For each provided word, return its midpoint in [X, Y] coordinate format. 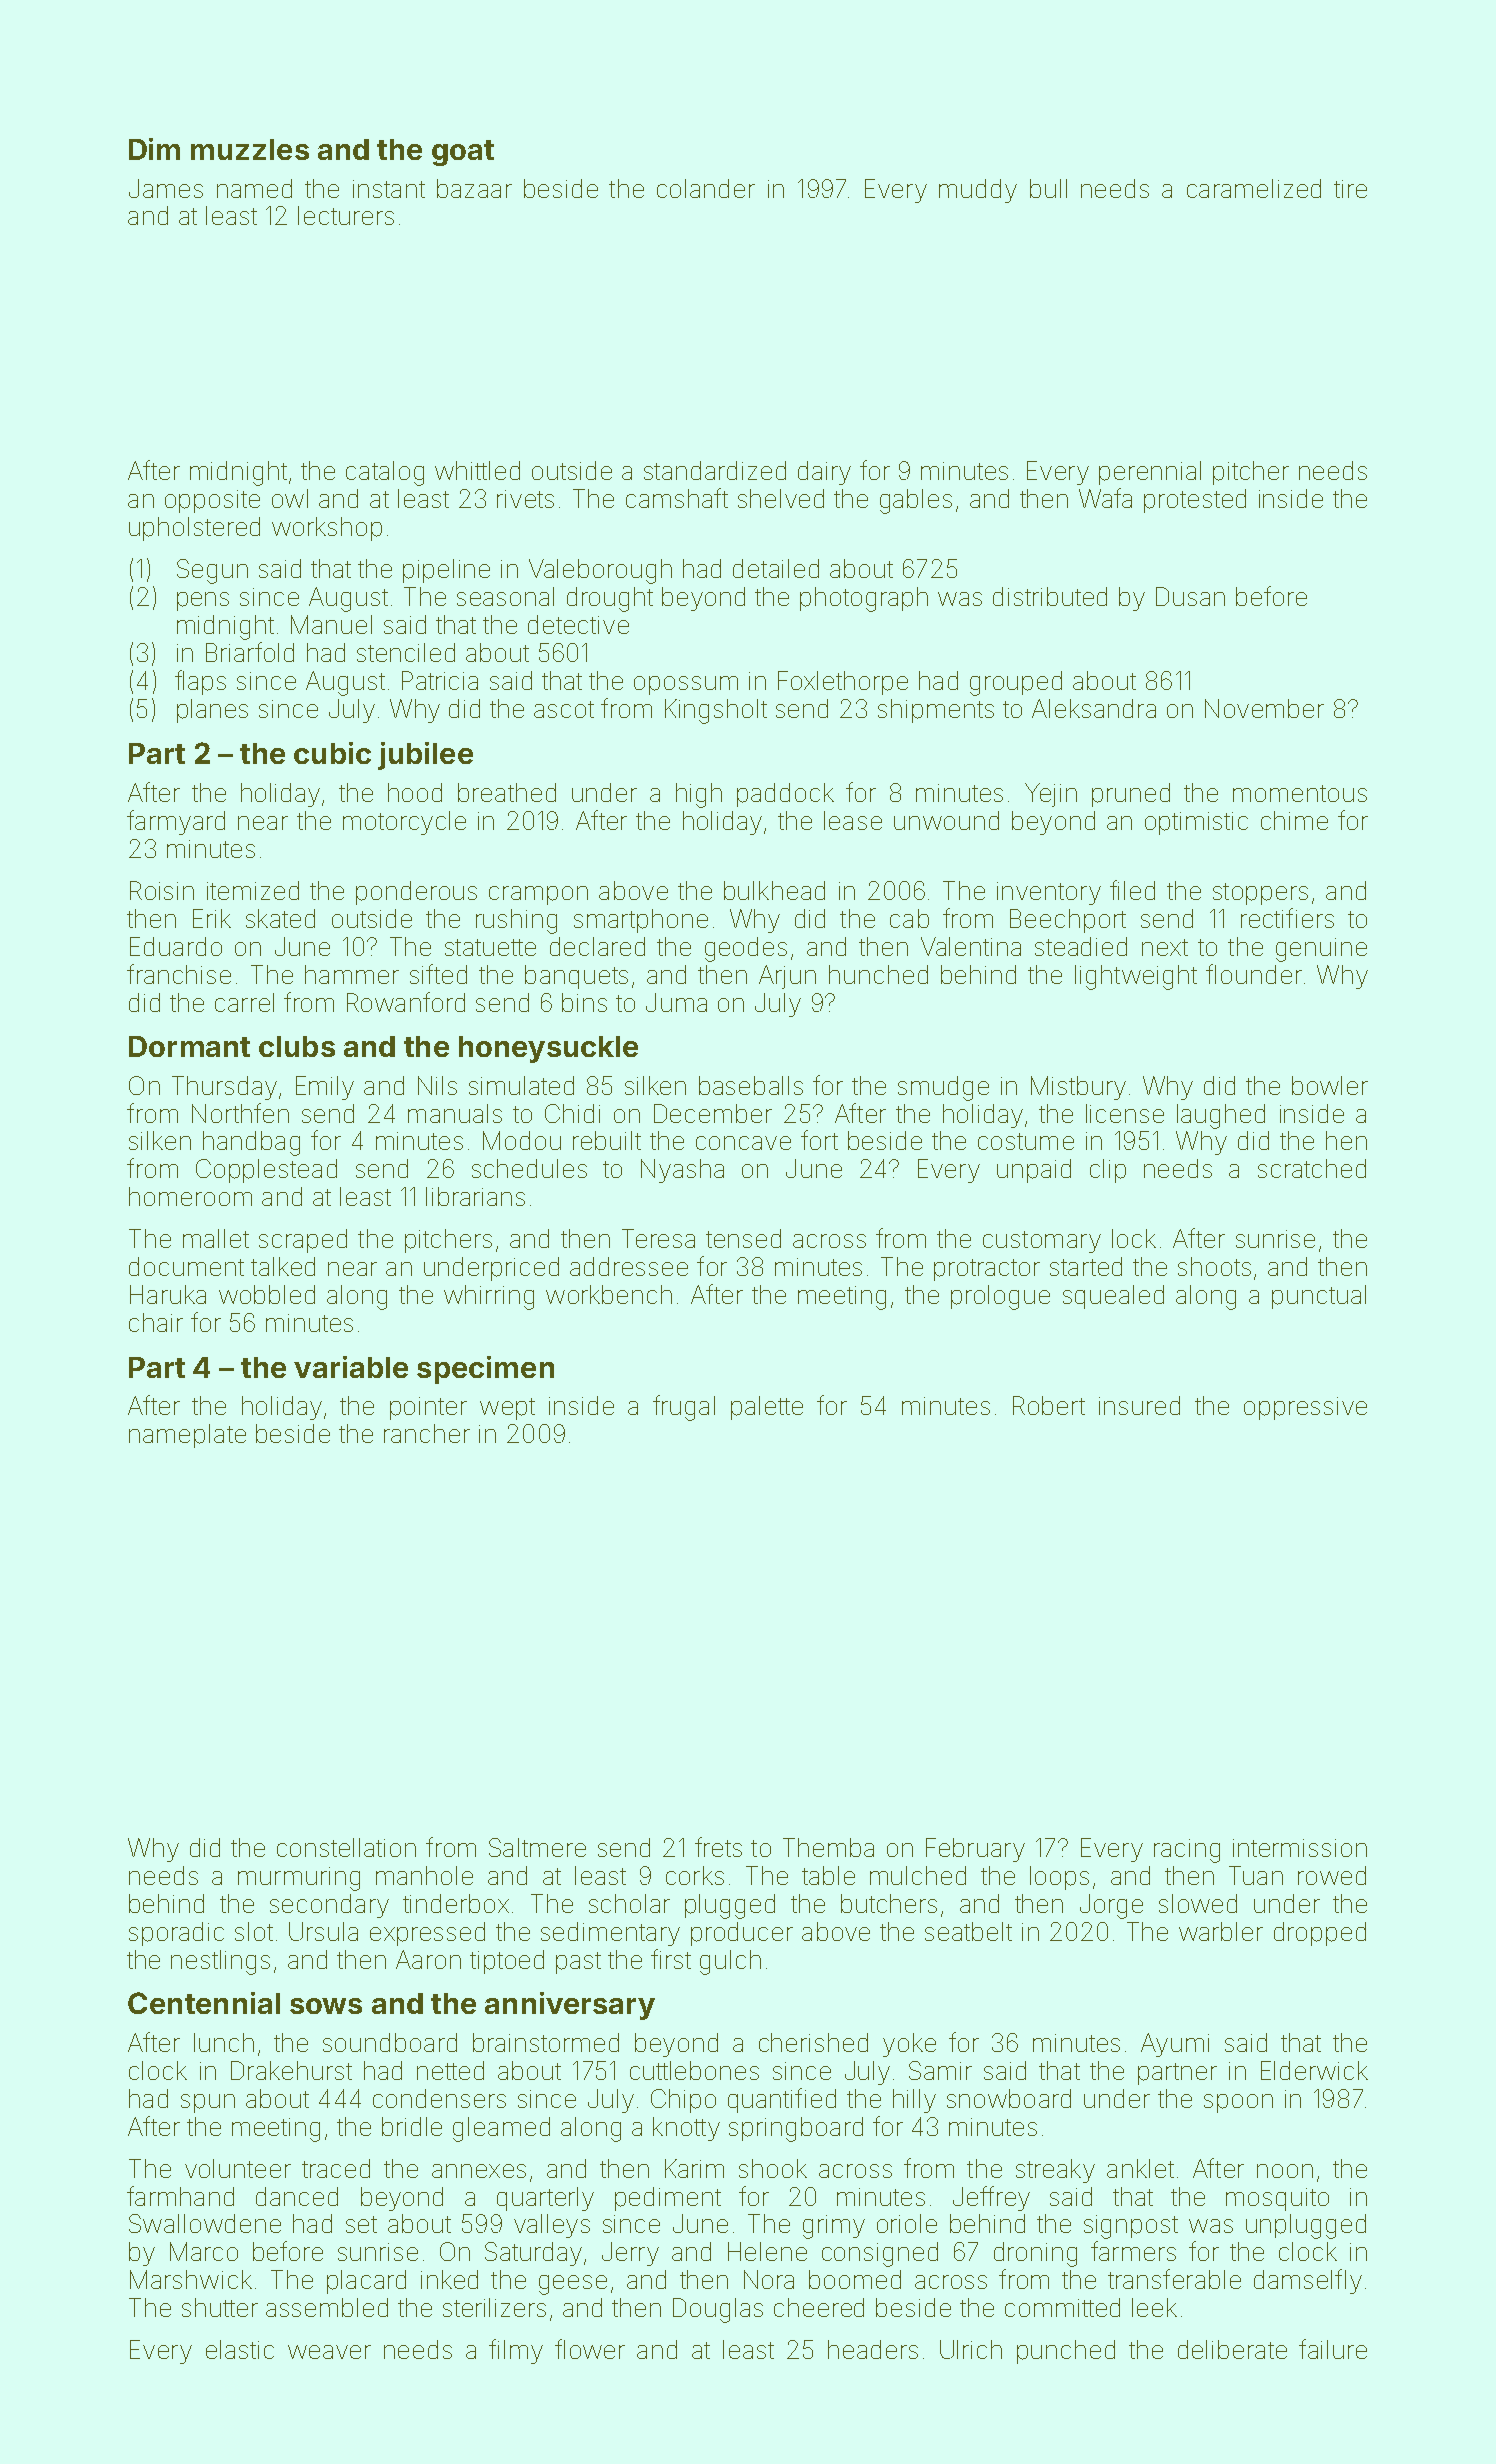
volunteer [238, 2168]
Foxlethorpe [843, 683]
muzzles [250, 149]
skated [280, 918]
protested [1195, 501]
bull [1048, 188]
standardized [715, 470]
